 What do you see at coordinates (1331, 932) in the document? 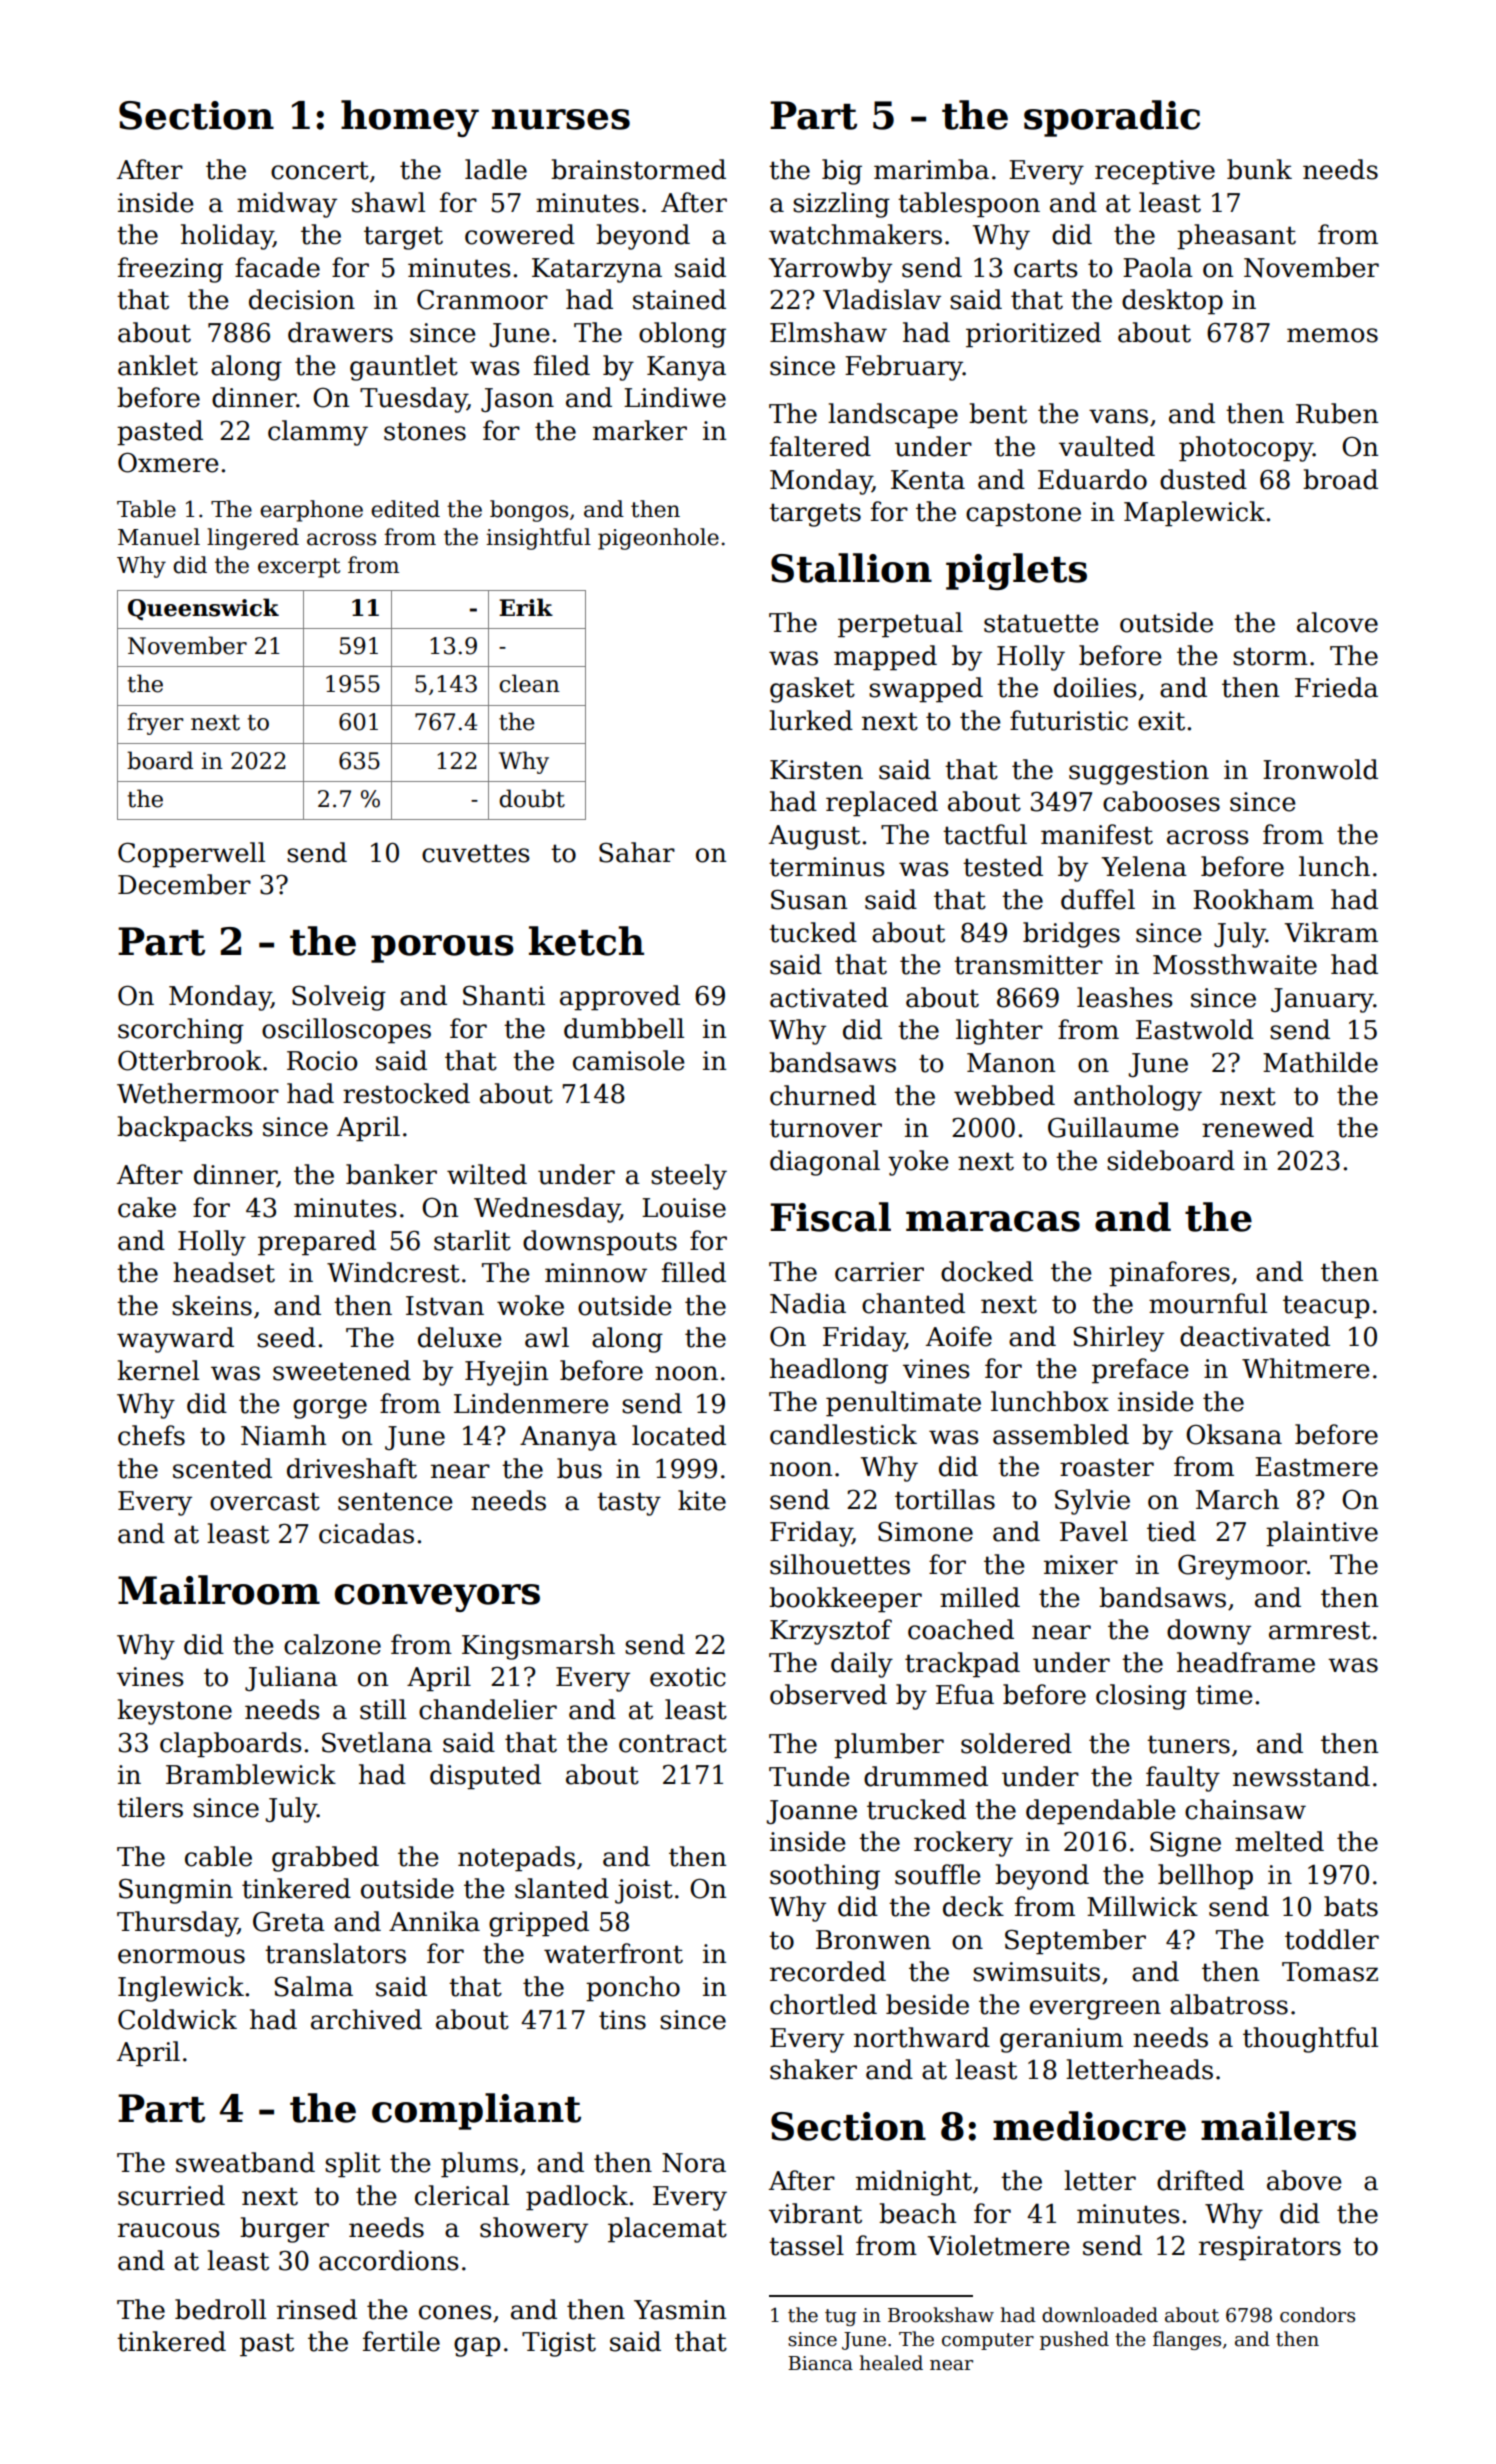
I see `Vikram` at bounding box center [1331, 932].
